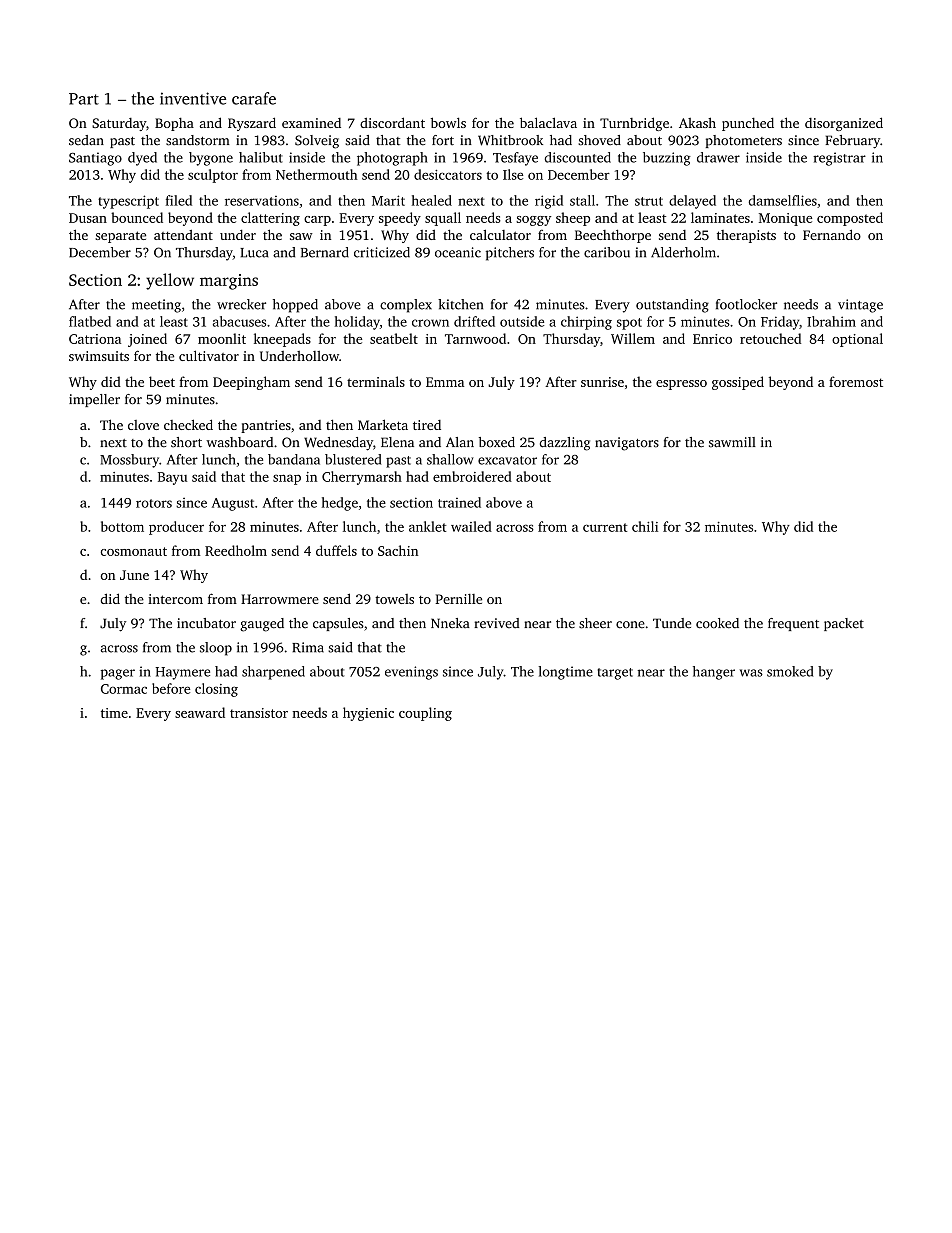  What do you see at coordinates (357, 323) in the document?
I see `holiday` at bounding box center [357, 323].
